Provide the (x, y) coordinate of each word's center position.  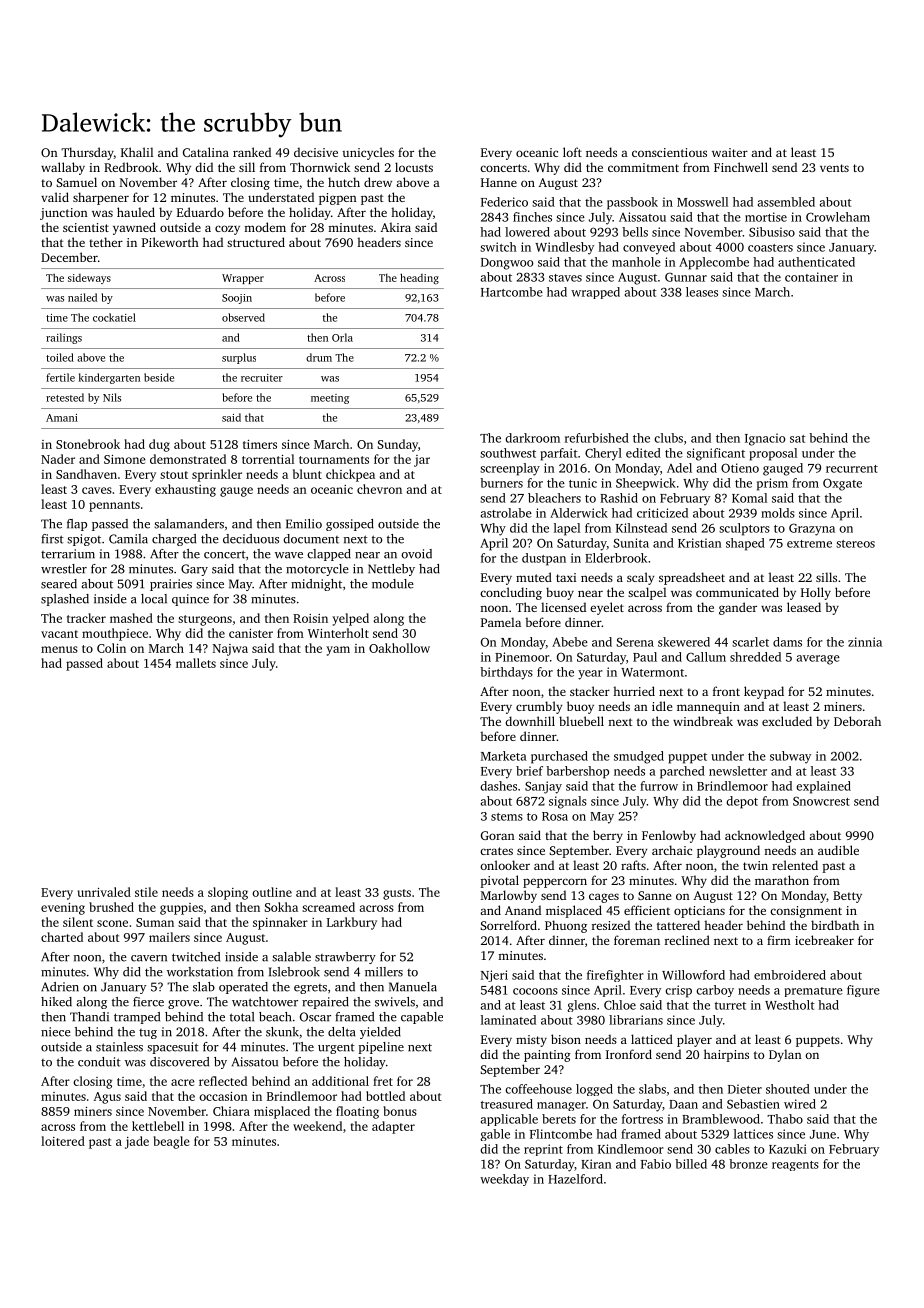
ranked (252, 152)
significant (716, 454)
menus (59, 649)
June (823, 1134)
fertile (60, 377)
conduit (99, 1062)
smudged (639, 757)
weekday (504, 1180)
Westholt (790, 1005)
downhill (530, 721)
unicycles (368, 153)
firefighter (615, 976)
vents (834, 168)
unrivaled (104, 892)
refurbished (597, 438)
